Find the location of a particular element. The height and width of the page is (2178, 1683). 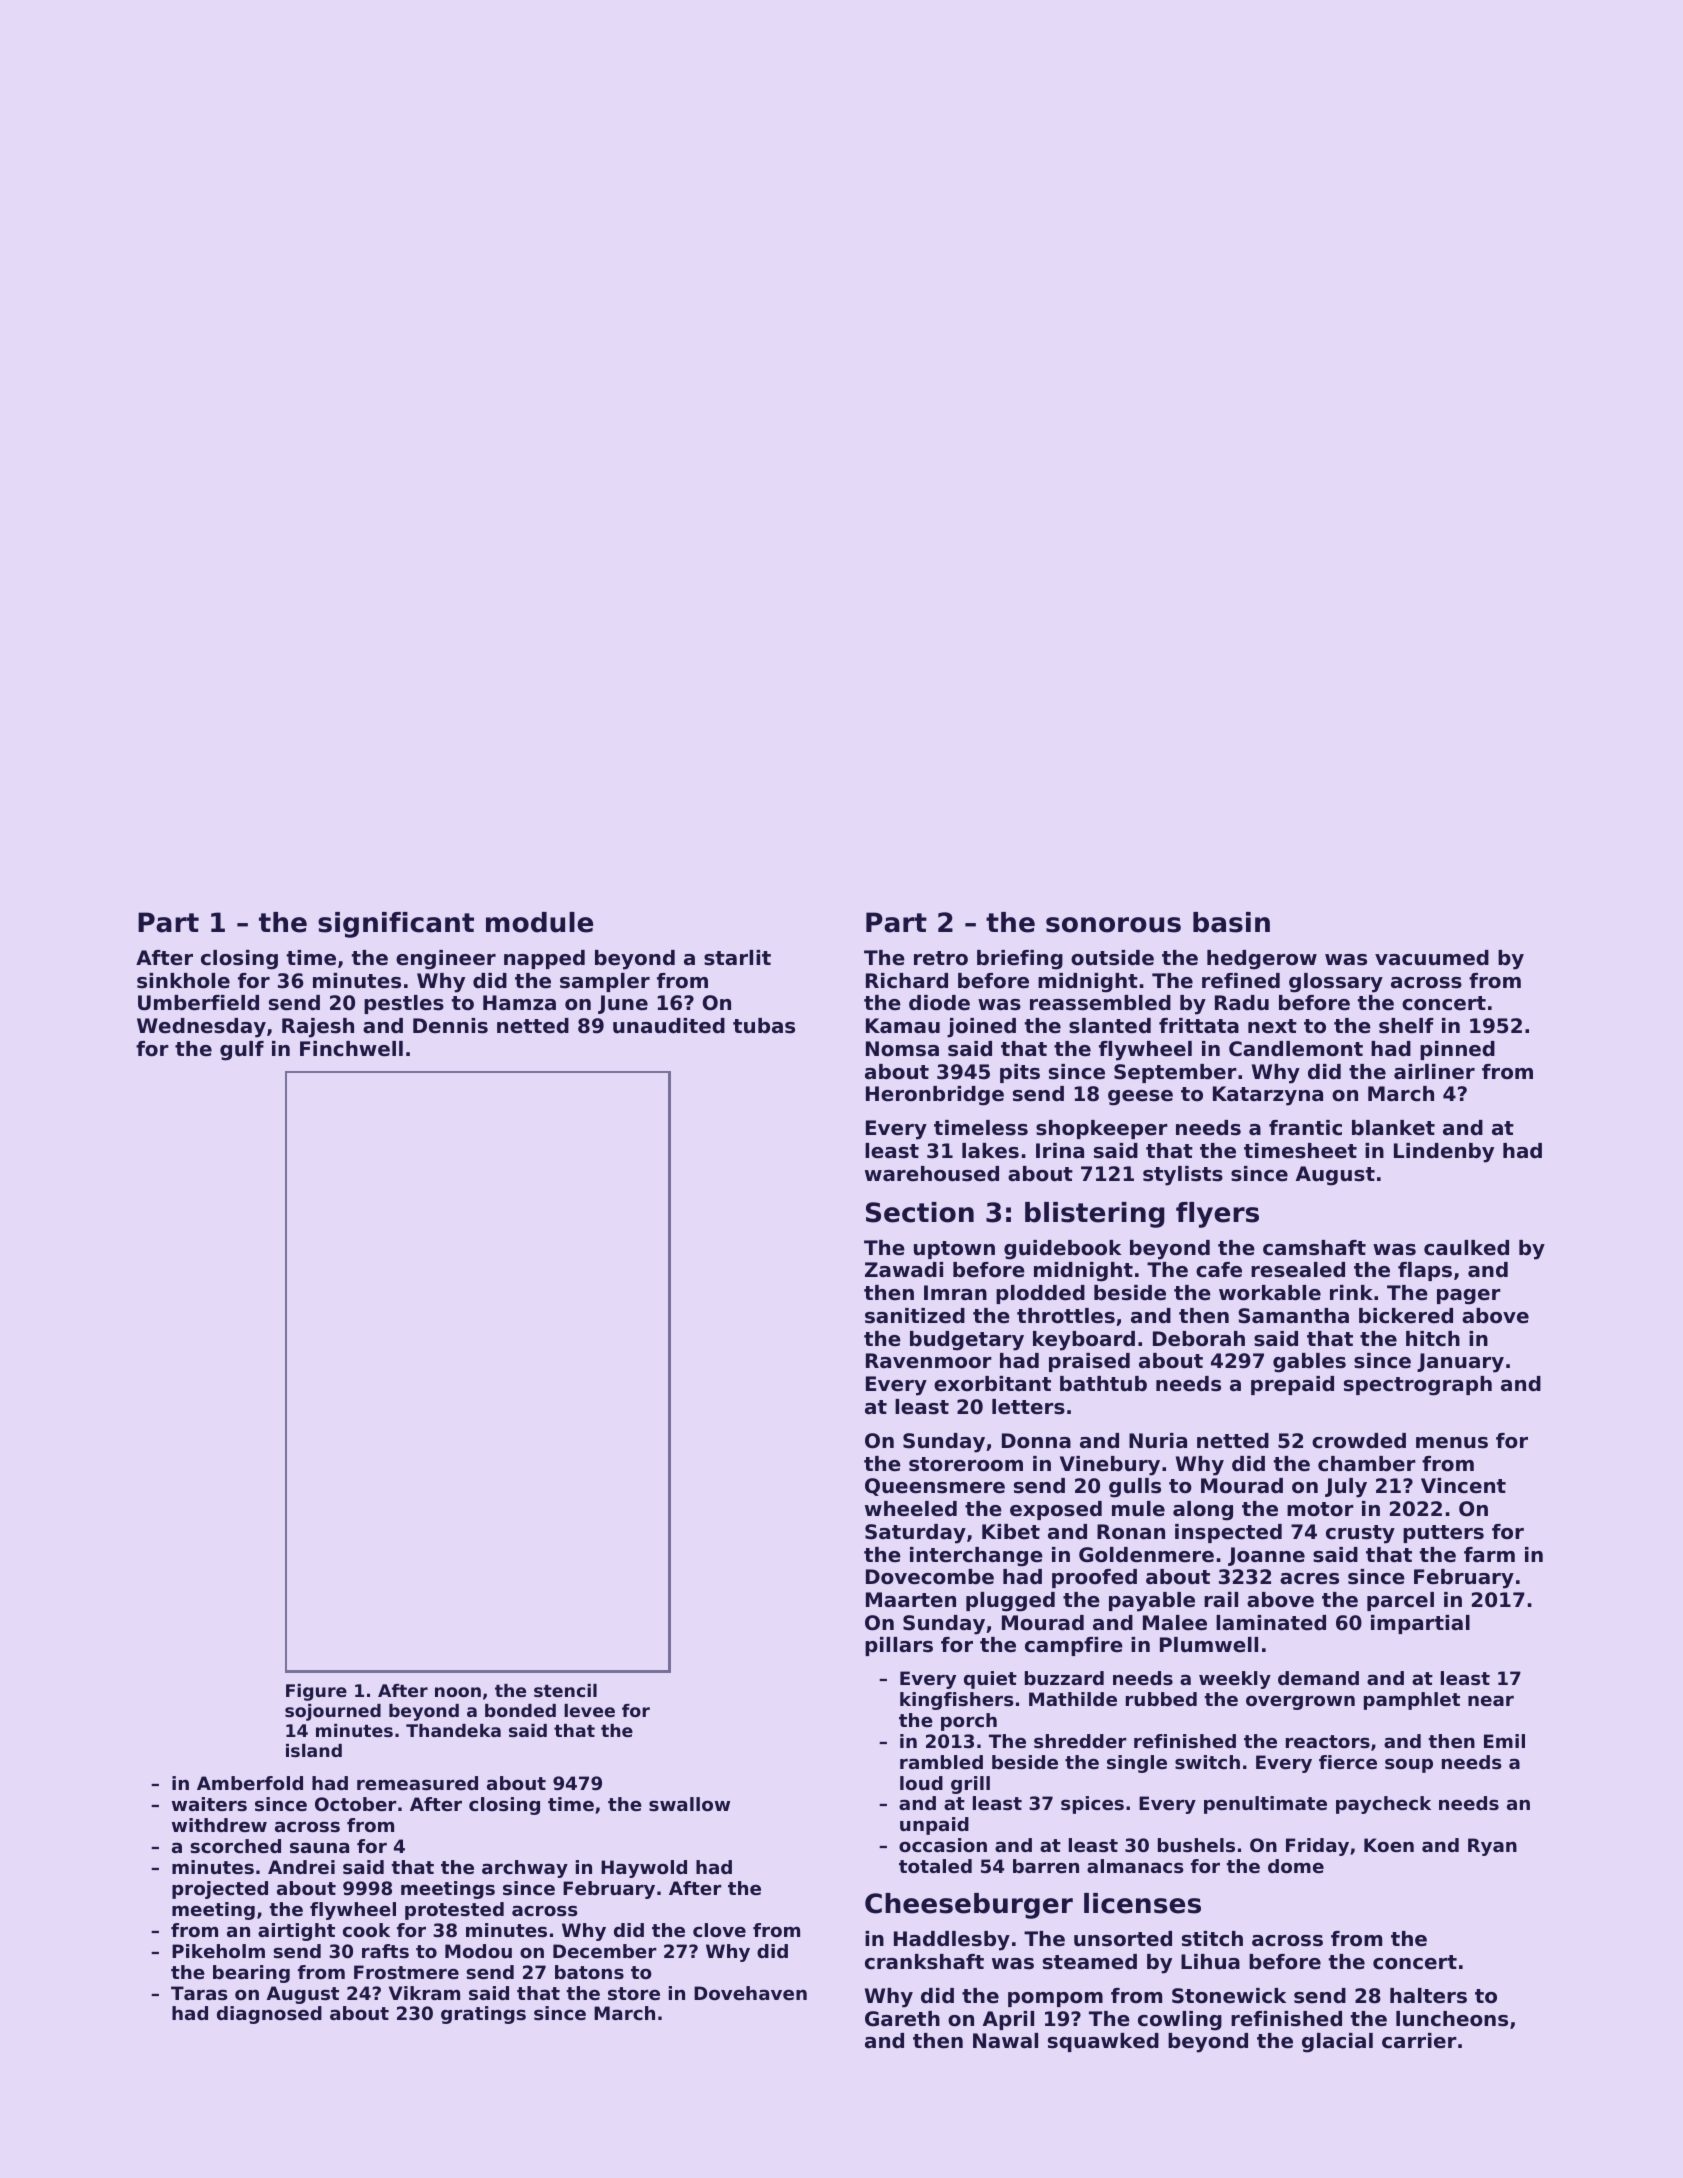

Zawadi is located at coordinates (904, 1270).
